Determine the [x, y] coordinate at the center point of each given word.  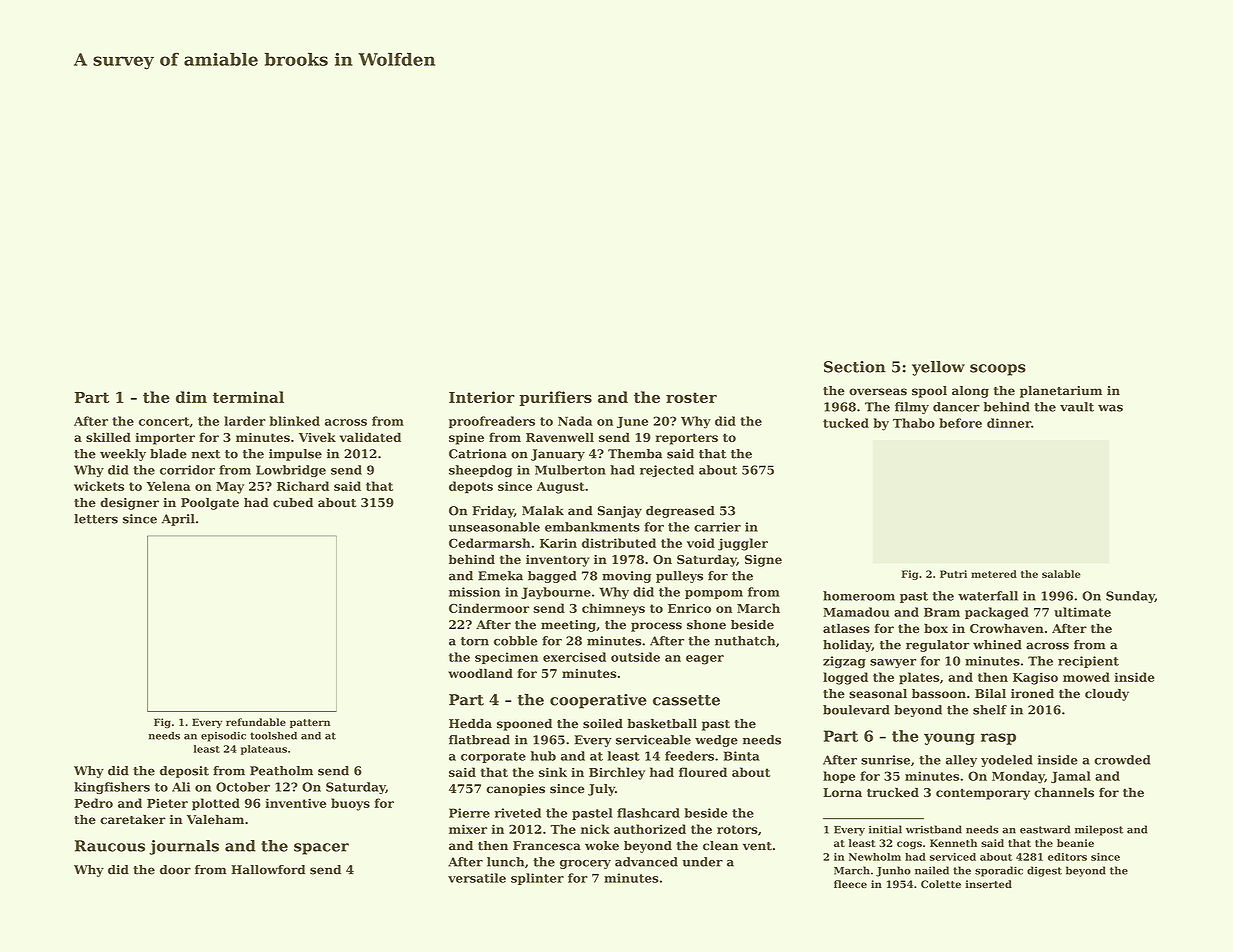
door [175, 870]
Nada [575, 421]
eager [705, 660]
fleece [850, 884]
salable [1061, 574]
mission [474, 592]
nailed [932, 870]
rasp [998, 739]
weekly [123, 455]
